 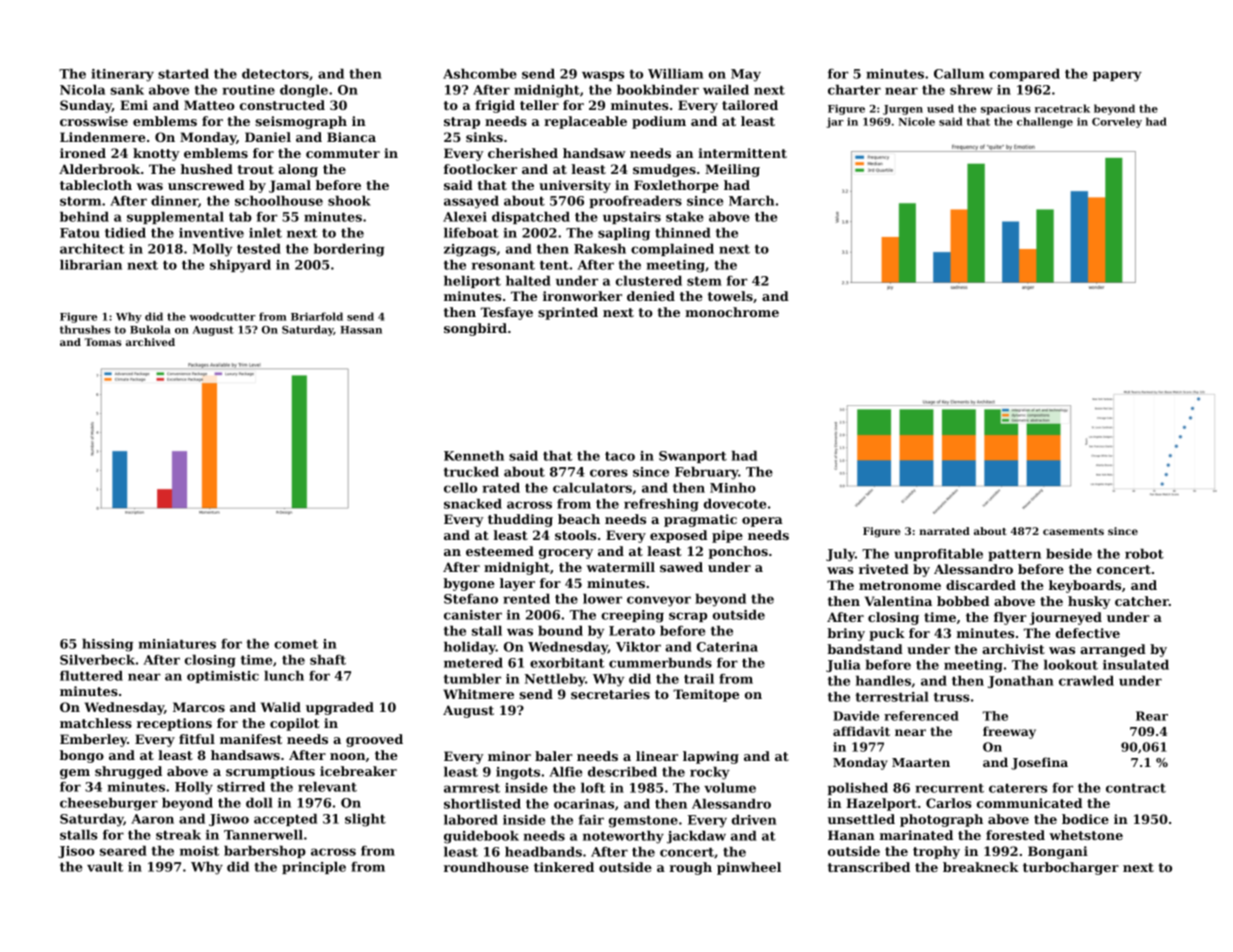 What do you see at coordinates (675, 73) in the screenshot?
I see `William` at bounding box center [675, 73].
